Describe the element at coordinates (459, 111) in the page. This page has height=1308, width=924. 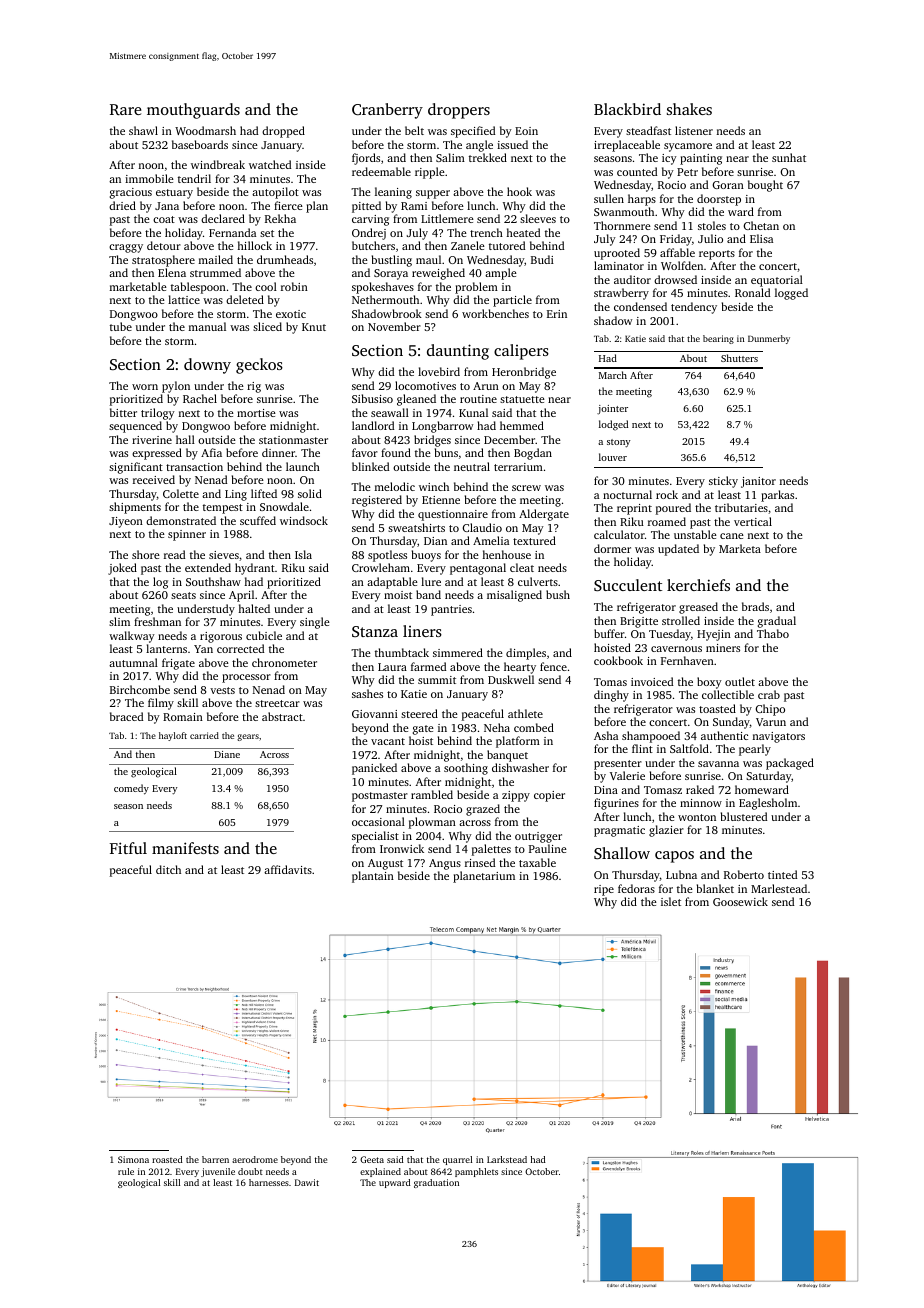
I see `droppers` at that location.
